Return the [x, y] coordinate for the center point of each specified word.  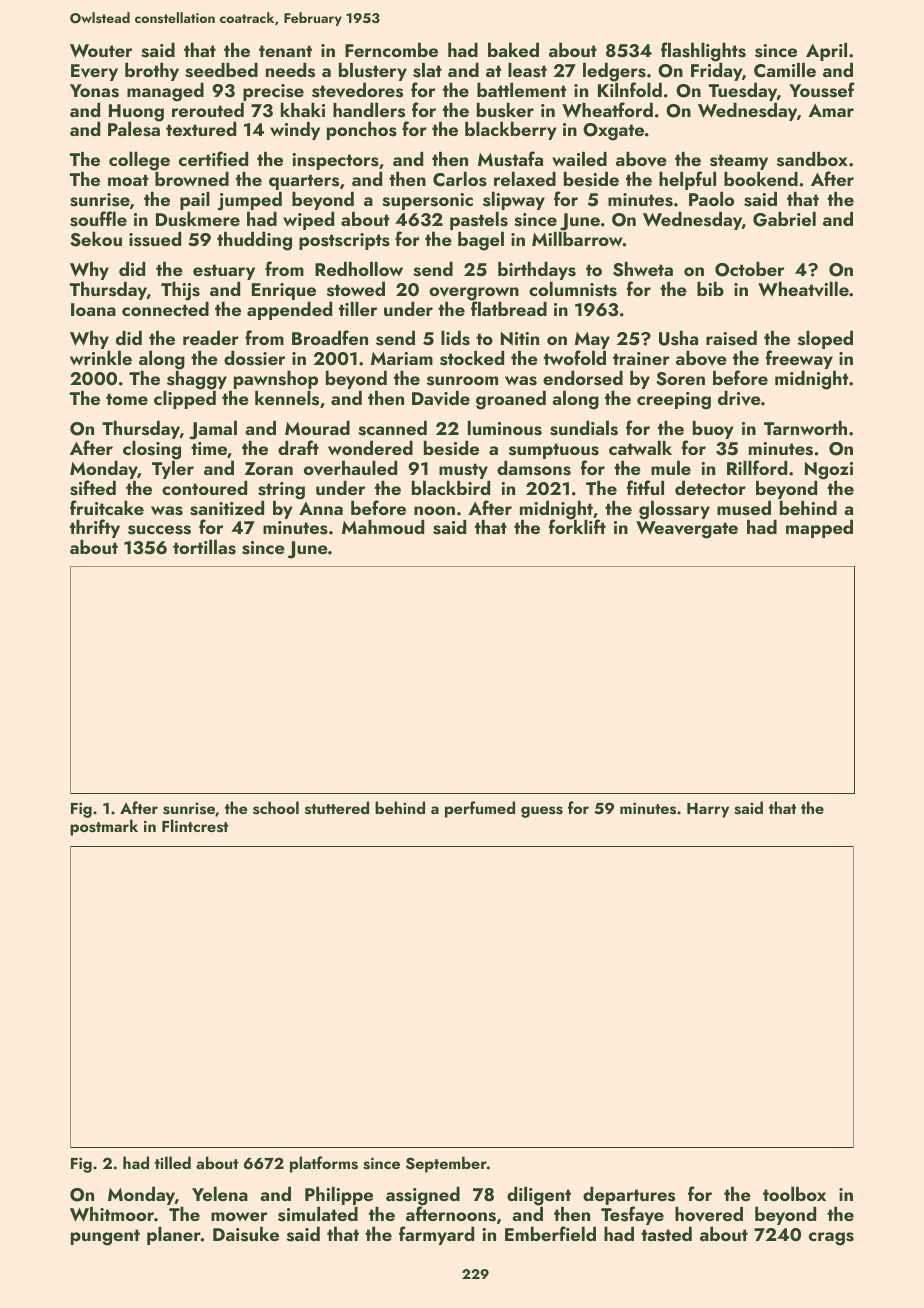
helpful [687, 180]
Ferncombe [391, 49]
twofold [575, 358]
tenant [285, 51]
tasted [666, 1234]
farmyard [436, 1235]
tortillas [204, 547]
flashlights [703, 52]
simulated [318, 1214]
